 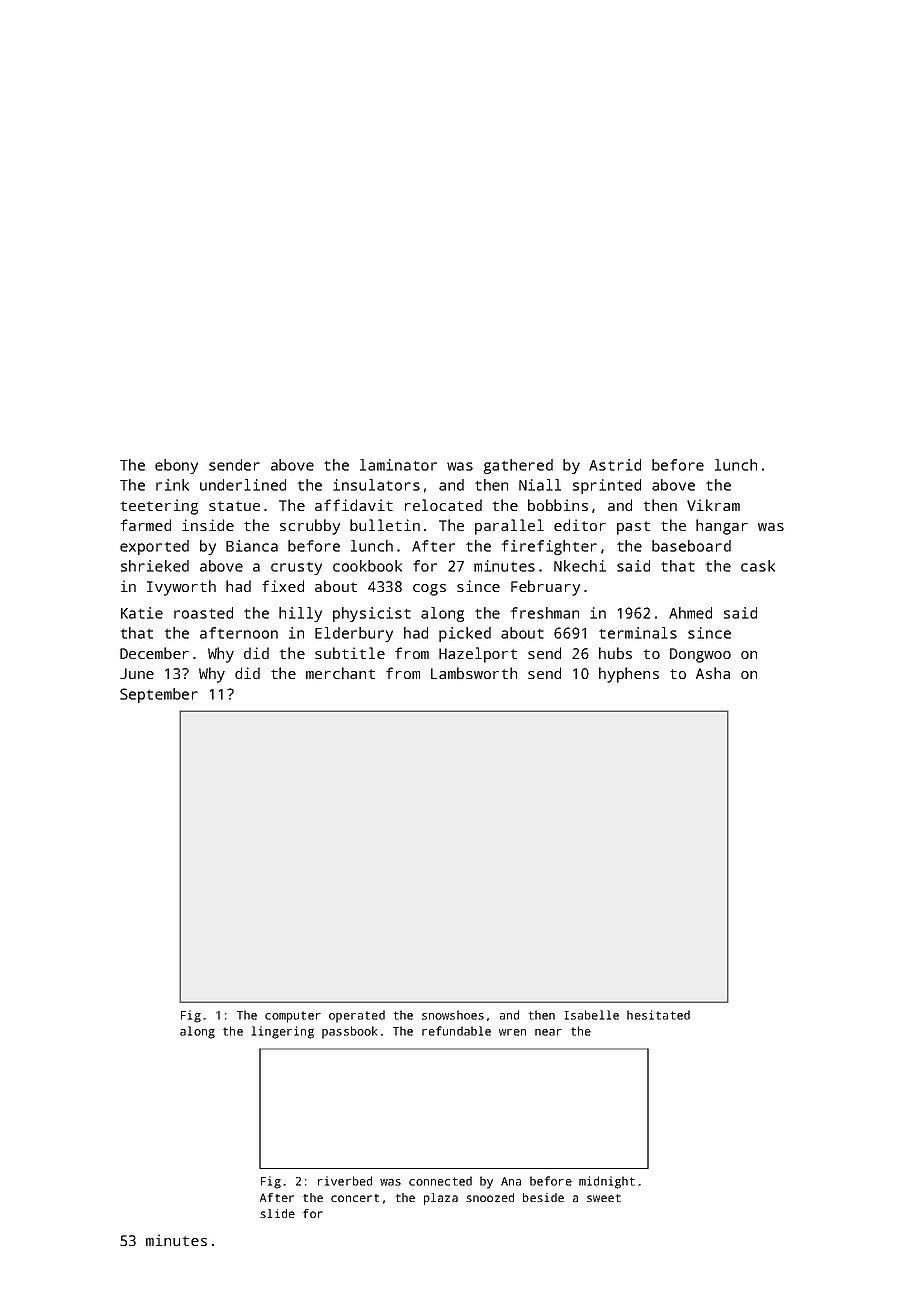 I want to click on Isabelle, so click(x=592, y=1015).
